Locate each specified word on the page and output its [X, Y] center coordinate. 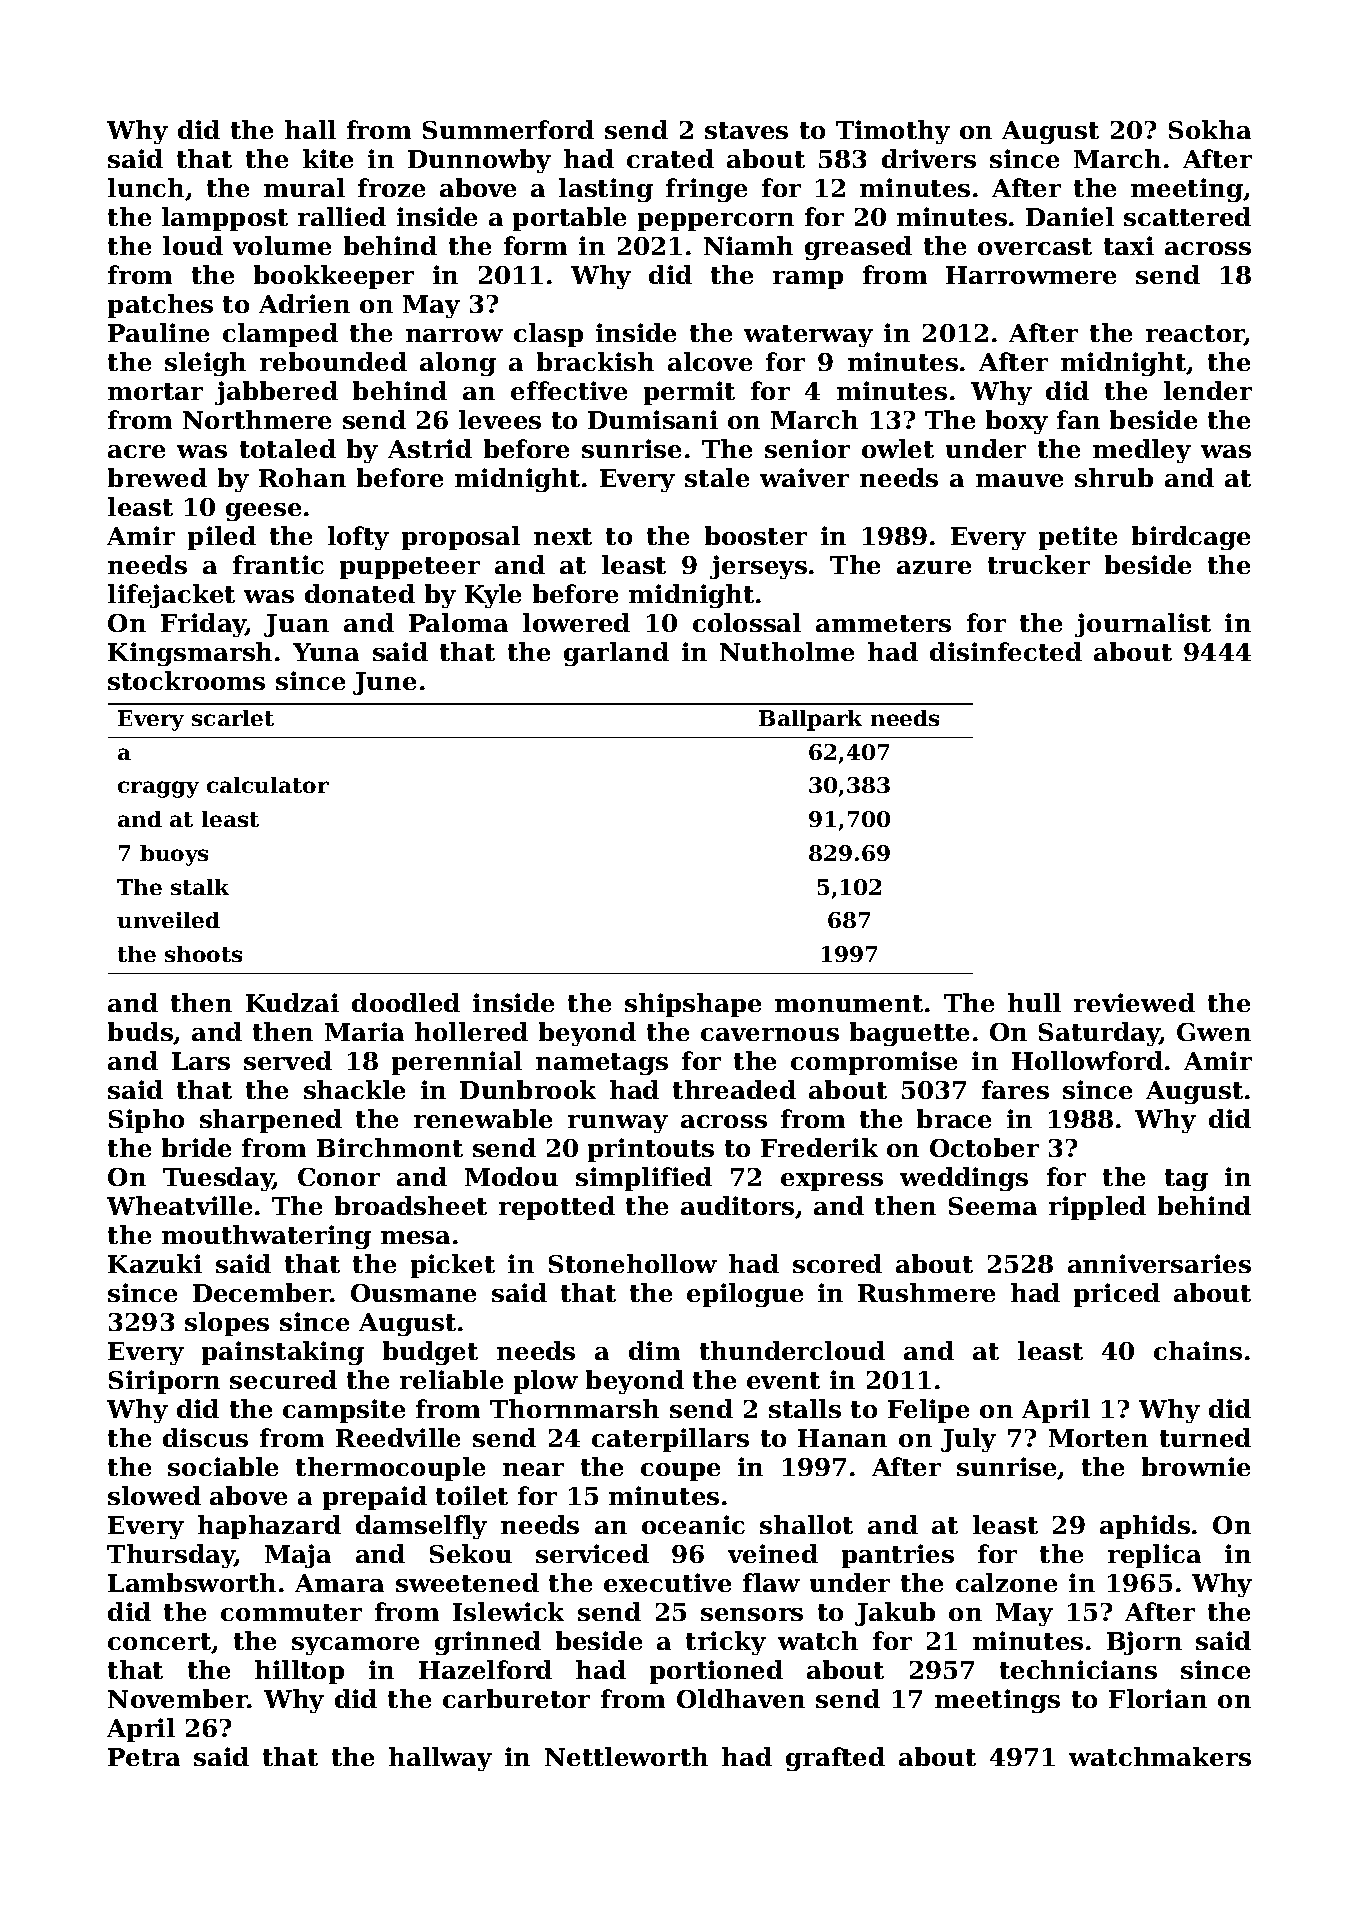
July [968, 1440]
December [262, 1292]
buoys [174, 855]
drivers [929, 158]
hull [1034, 1002]
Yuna [326, 652]
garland [616, 654]
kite [328, 158]
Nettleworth [626, 1756]
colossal [747, 622]
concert [160, 1643]
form [535, 245]
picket [453, 1266]
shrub [1114, 477]
